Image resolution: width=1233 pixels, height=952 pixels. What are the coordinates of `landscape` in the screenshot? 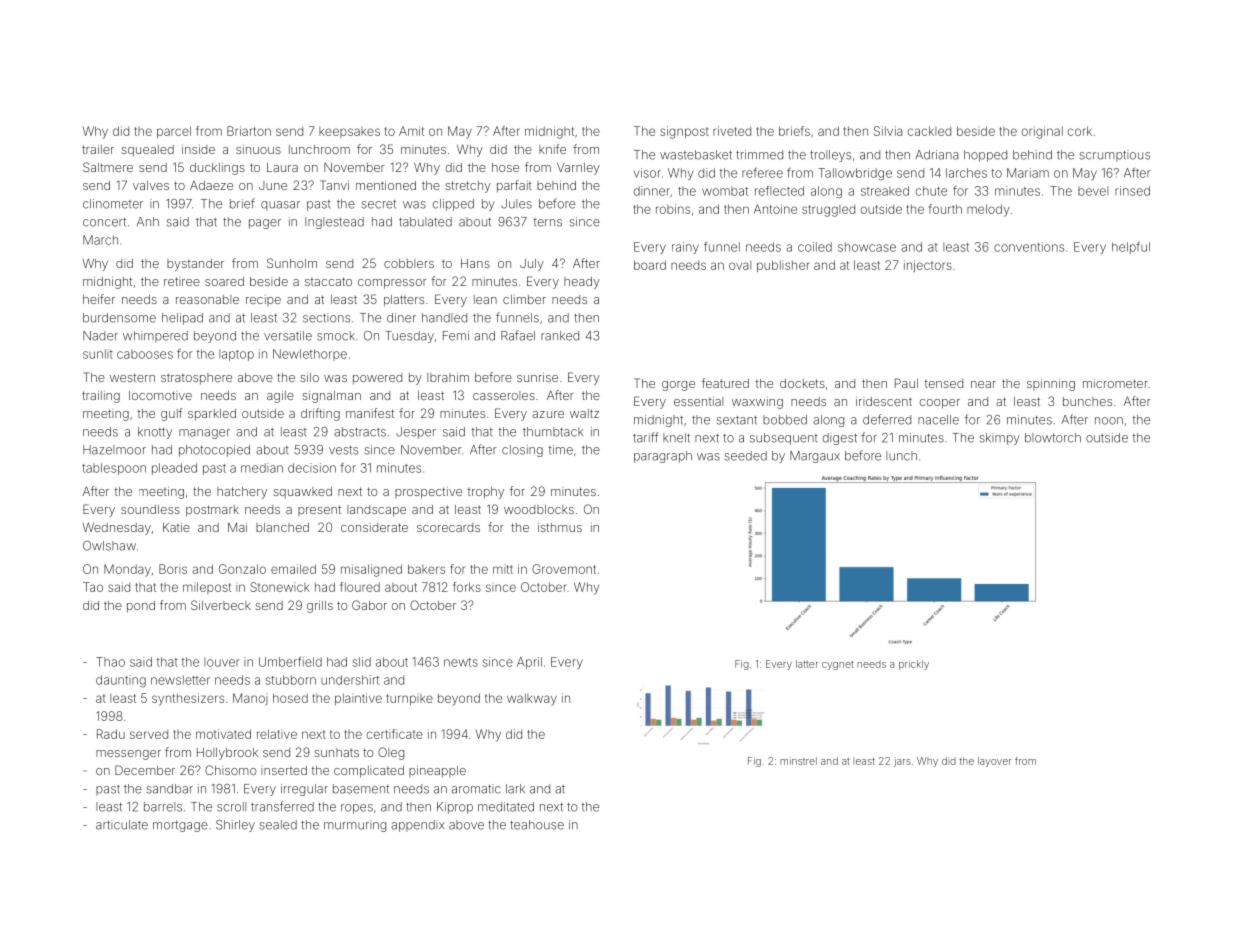 It's located at (376, 511).
